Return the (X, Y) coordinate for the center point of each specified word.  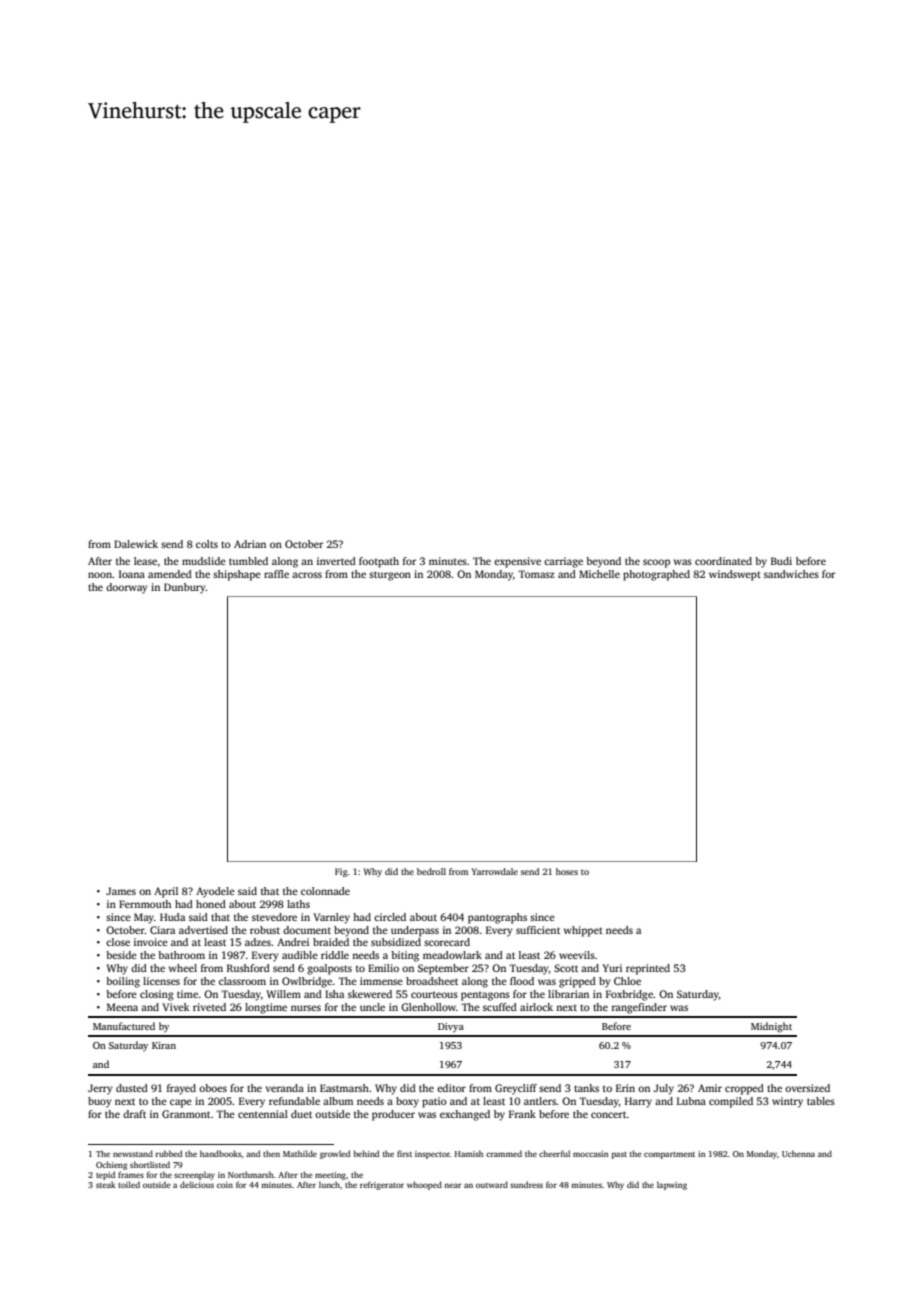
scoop (656, 563)
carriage (563, 562)
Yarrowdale (495, 871)
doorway (127, 588)
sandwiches (791, 574)
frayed (181, 1089)
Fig (341, 872)
